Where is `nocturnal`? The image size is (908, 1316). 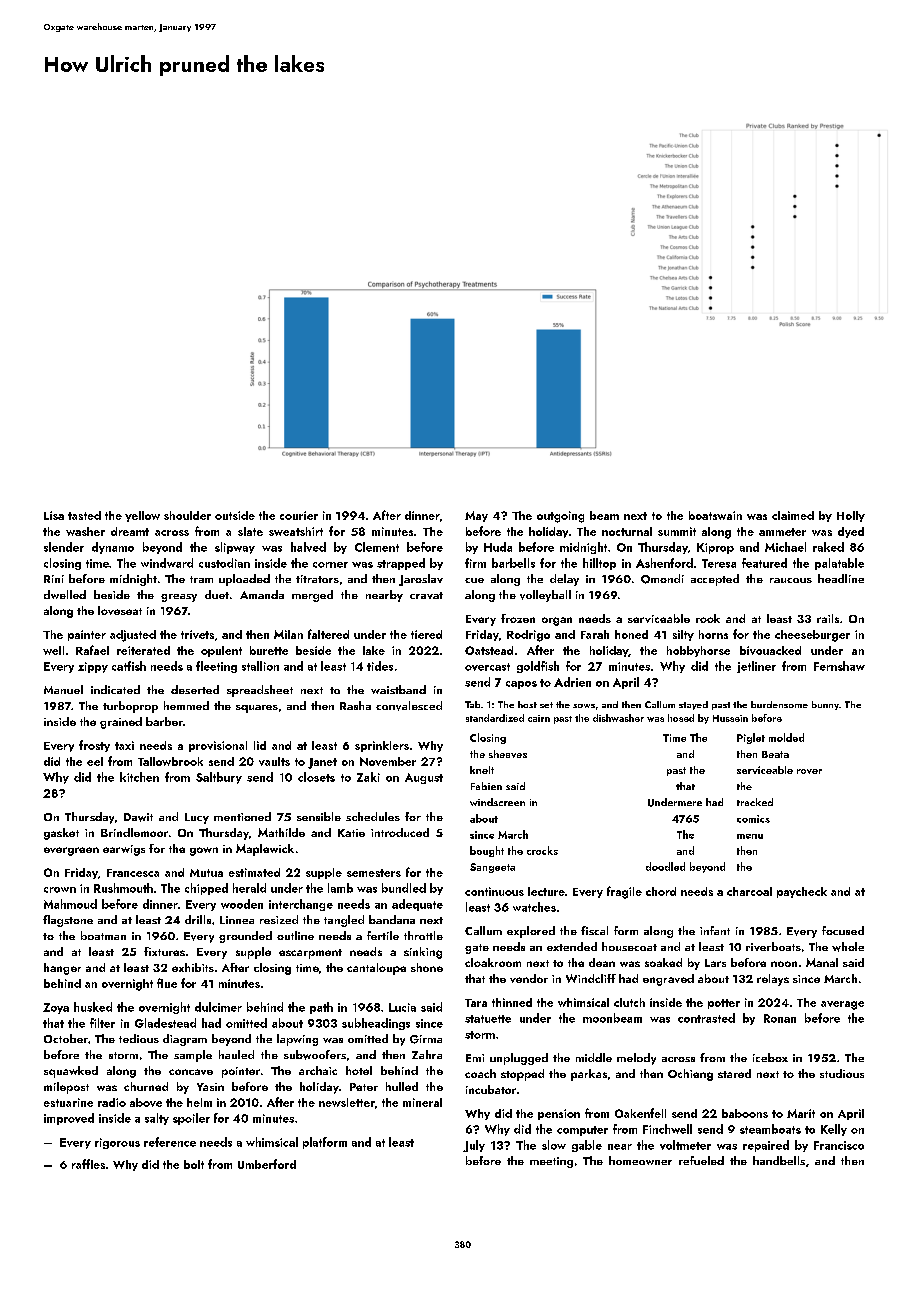 nocturnal is located at coordinates (627, 531).
